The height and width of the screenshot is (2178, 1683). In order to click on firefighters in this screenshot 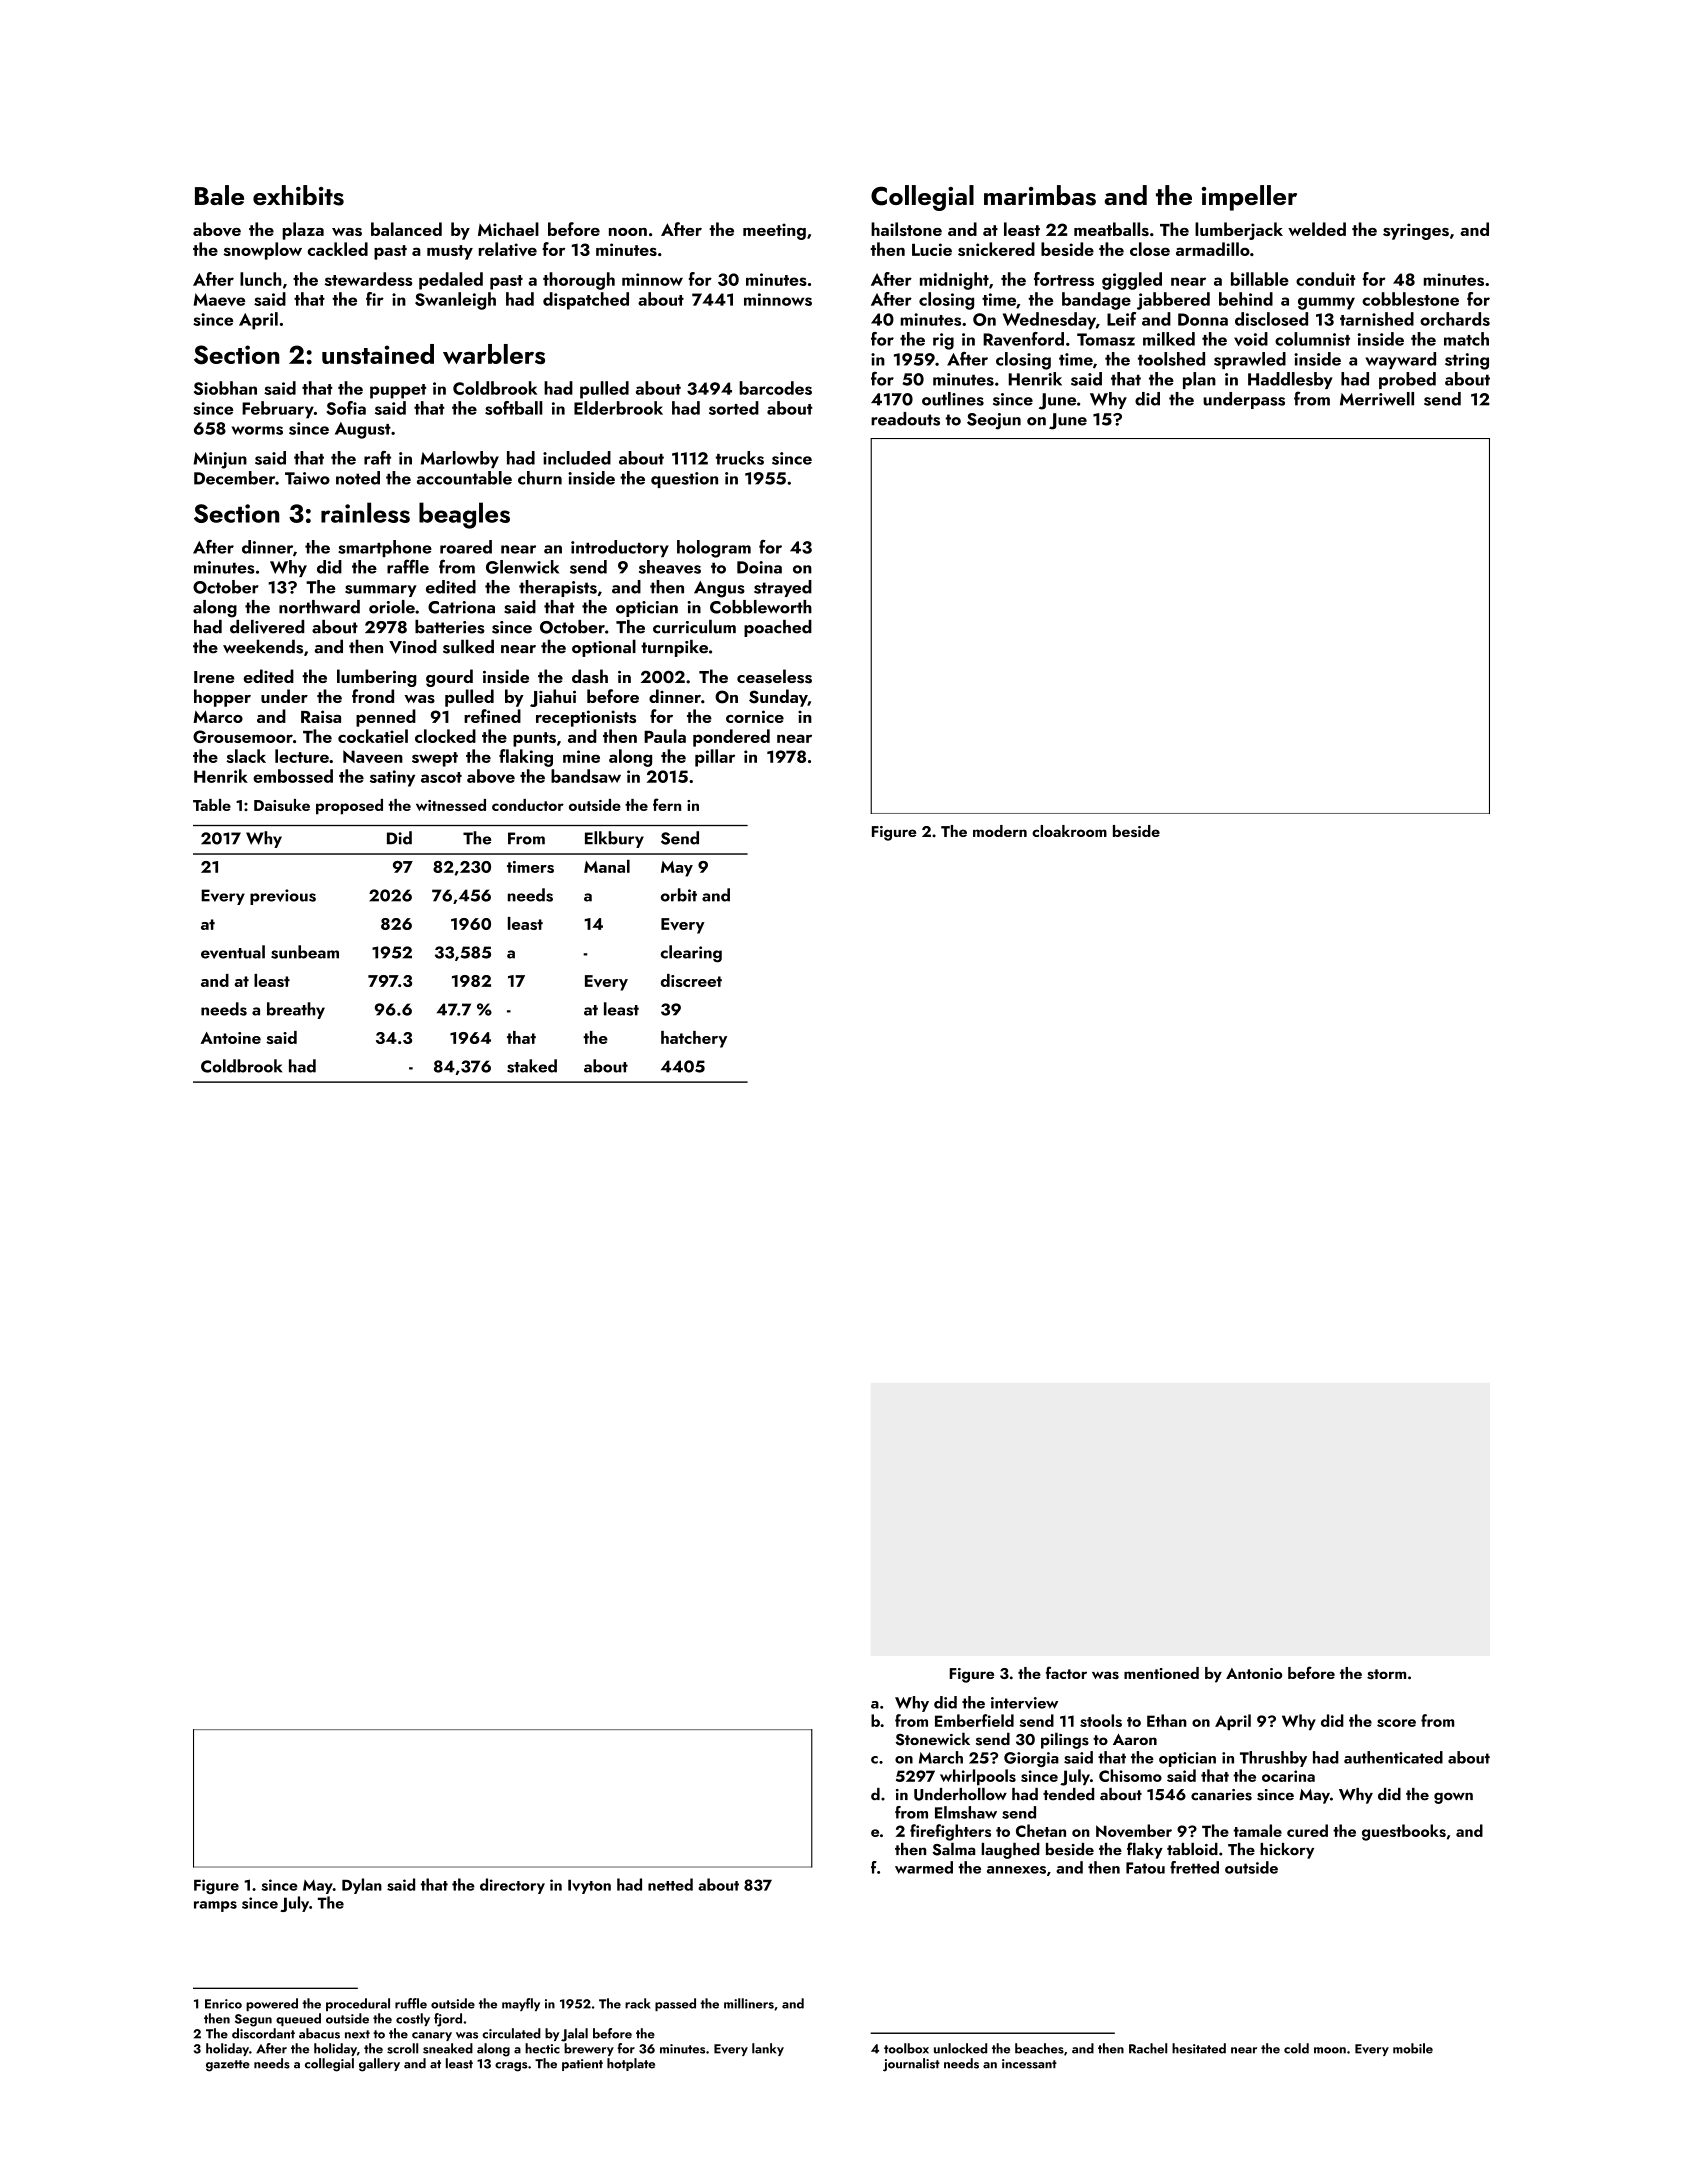, I will do `click(950, 1832)`.
